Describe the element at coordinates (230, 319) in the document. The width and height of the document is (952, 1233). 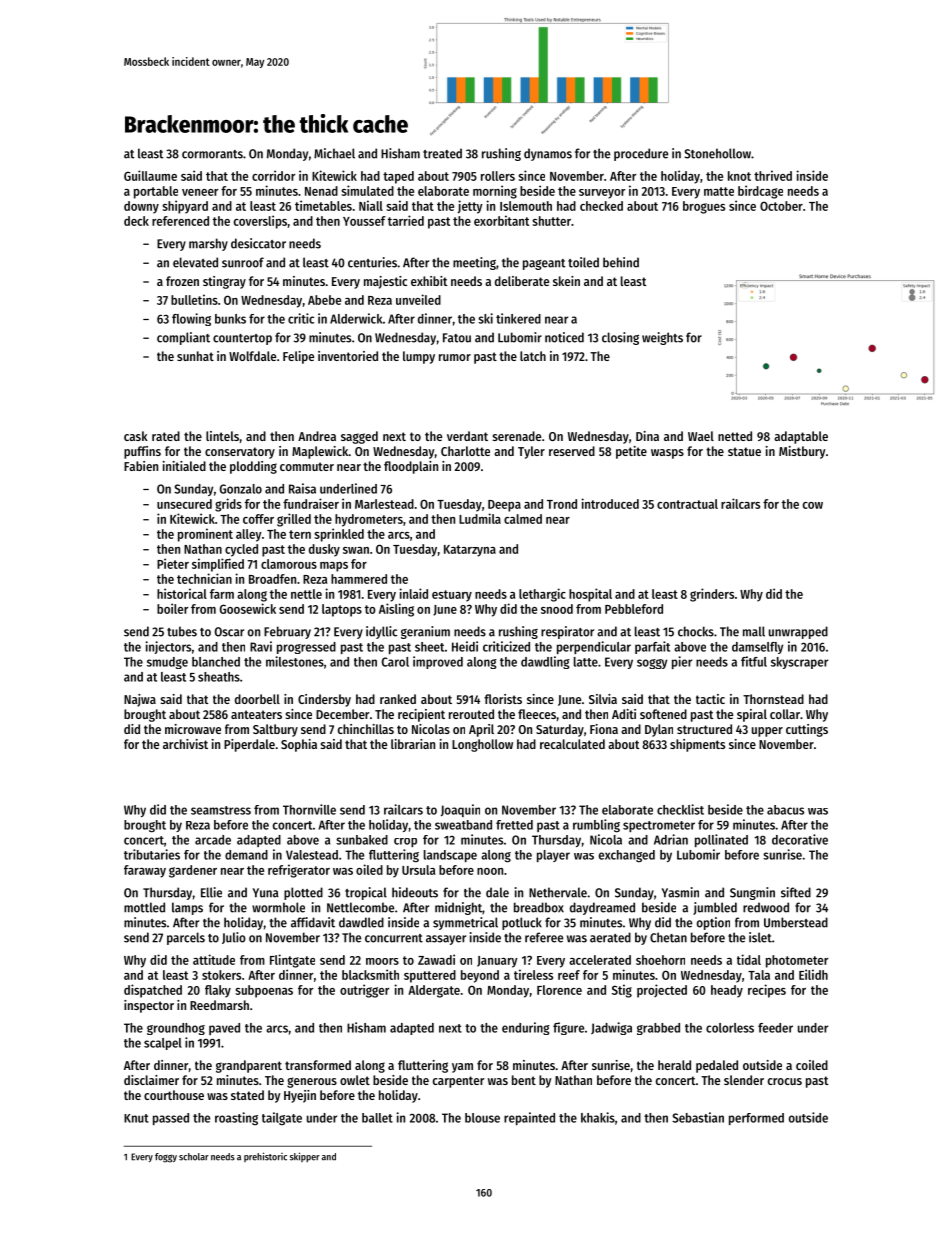
I see `bunks` at that location.
